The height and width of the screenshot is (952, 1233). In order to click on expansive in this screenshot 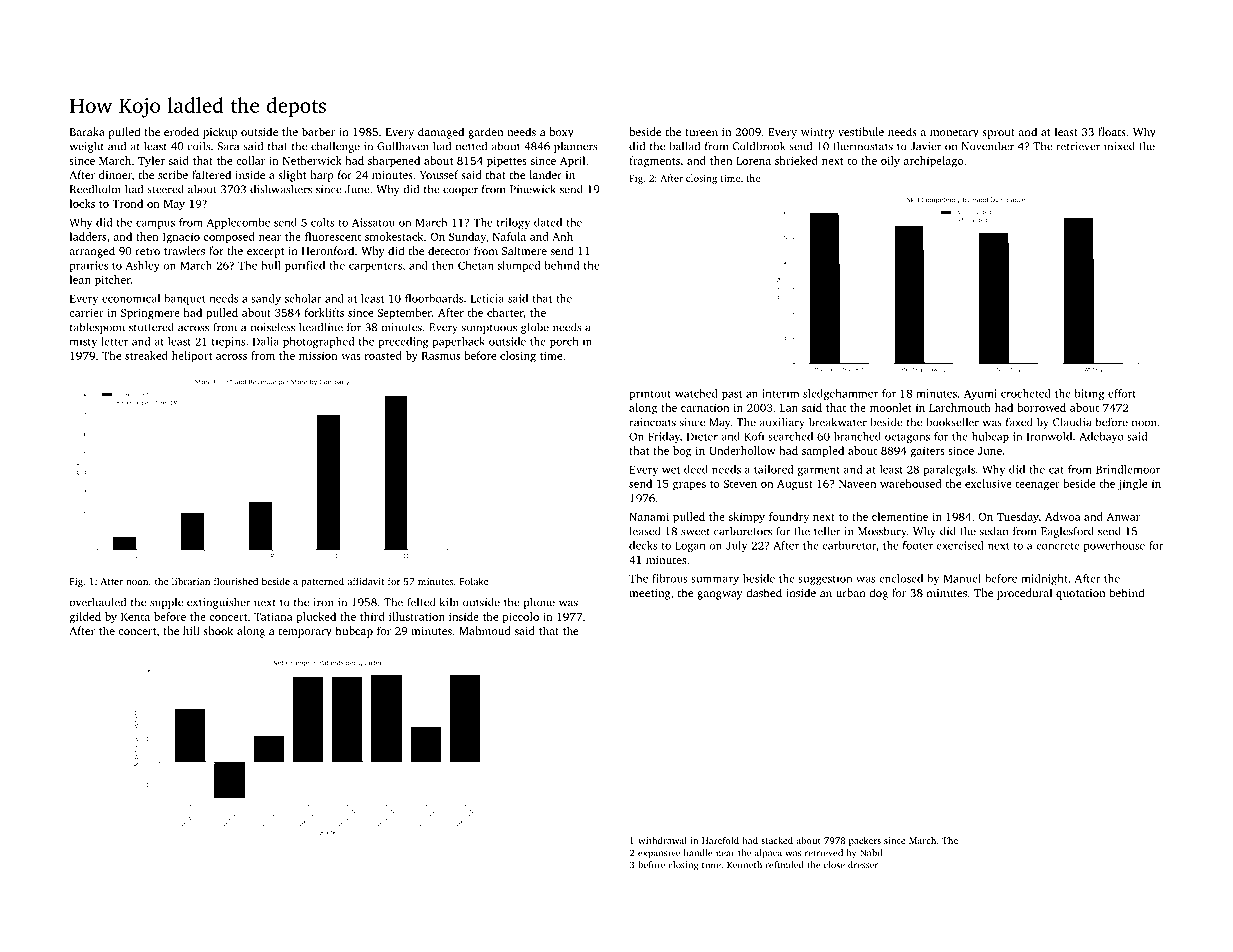, I will do `click(659, 854)`.
